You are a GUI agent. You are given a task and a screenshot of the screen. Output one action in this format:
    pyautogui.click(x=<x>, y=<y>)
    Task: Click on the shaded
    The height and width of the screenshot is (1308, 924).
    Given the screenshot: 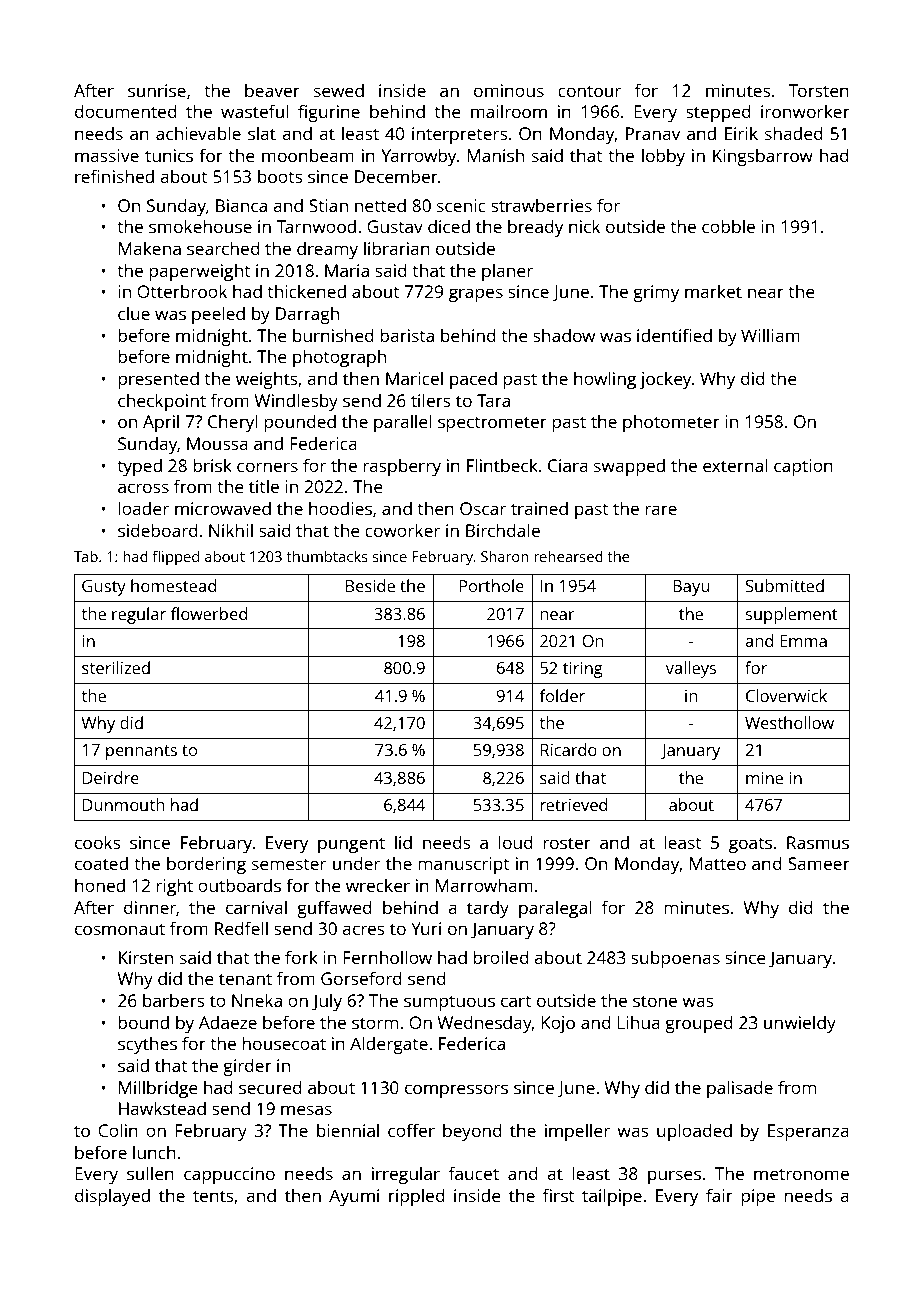 What is the action you would take?
    pyautogui.click(x=794, y=133)
